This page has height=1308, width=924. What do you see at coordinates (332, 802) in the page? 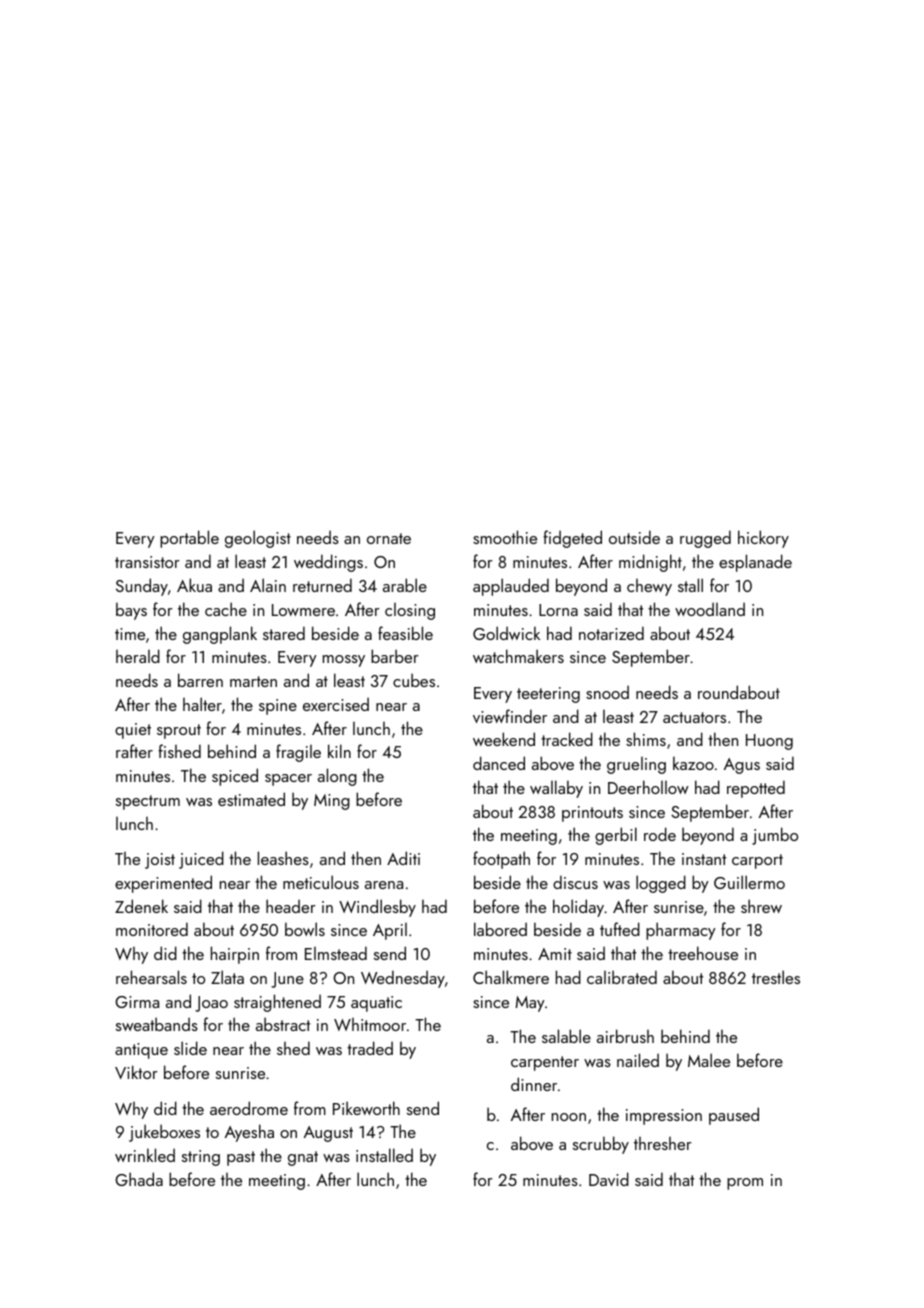
I see `Ming` at bounding box center [332, 802].
